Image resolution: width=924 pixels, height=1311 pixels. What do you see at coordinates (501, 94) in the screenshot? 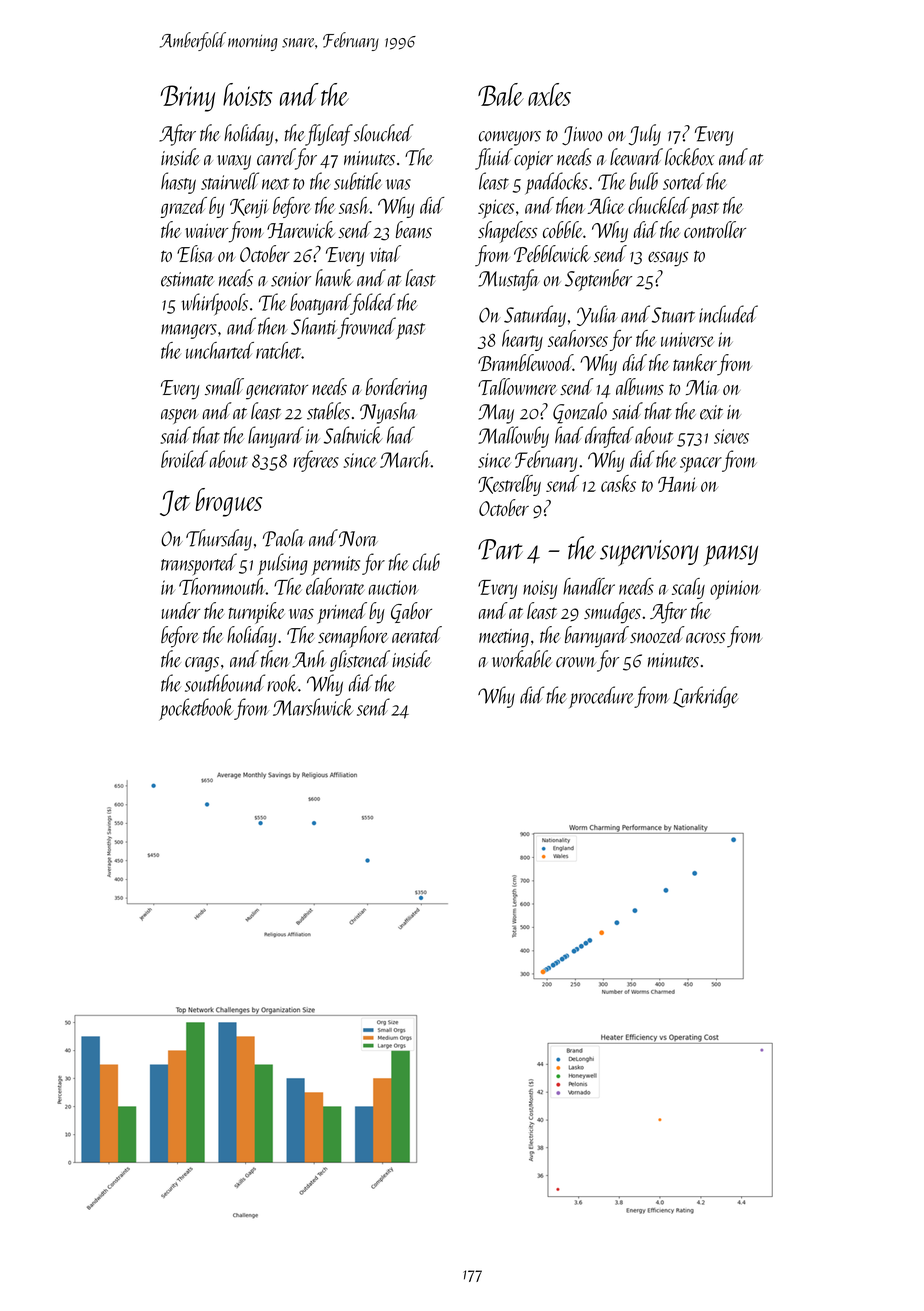
I see `Bale` at bounding box center [501, 94].
